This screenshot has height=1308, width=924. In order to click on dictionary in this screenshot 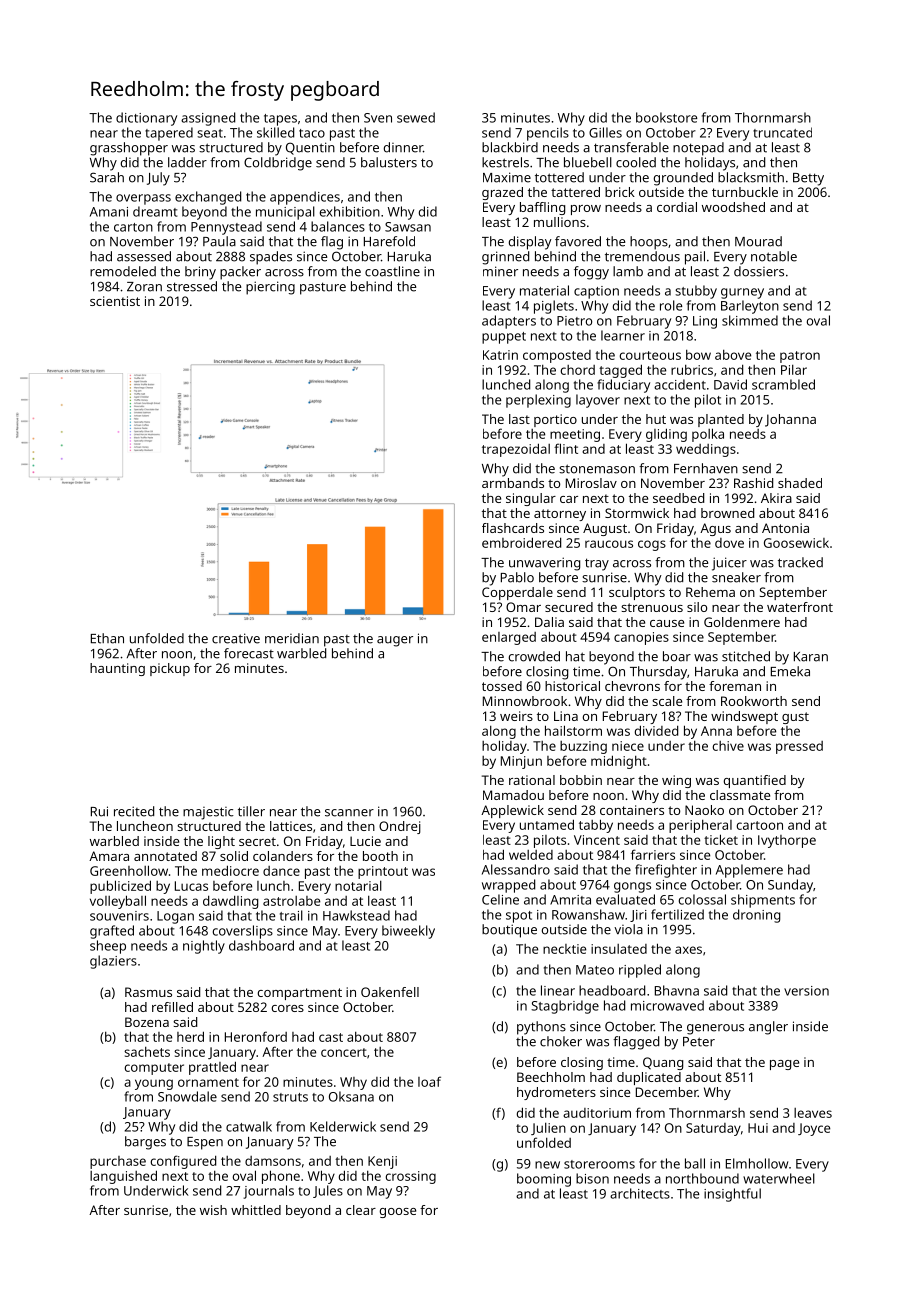, I will do `click(146, 119)`.
